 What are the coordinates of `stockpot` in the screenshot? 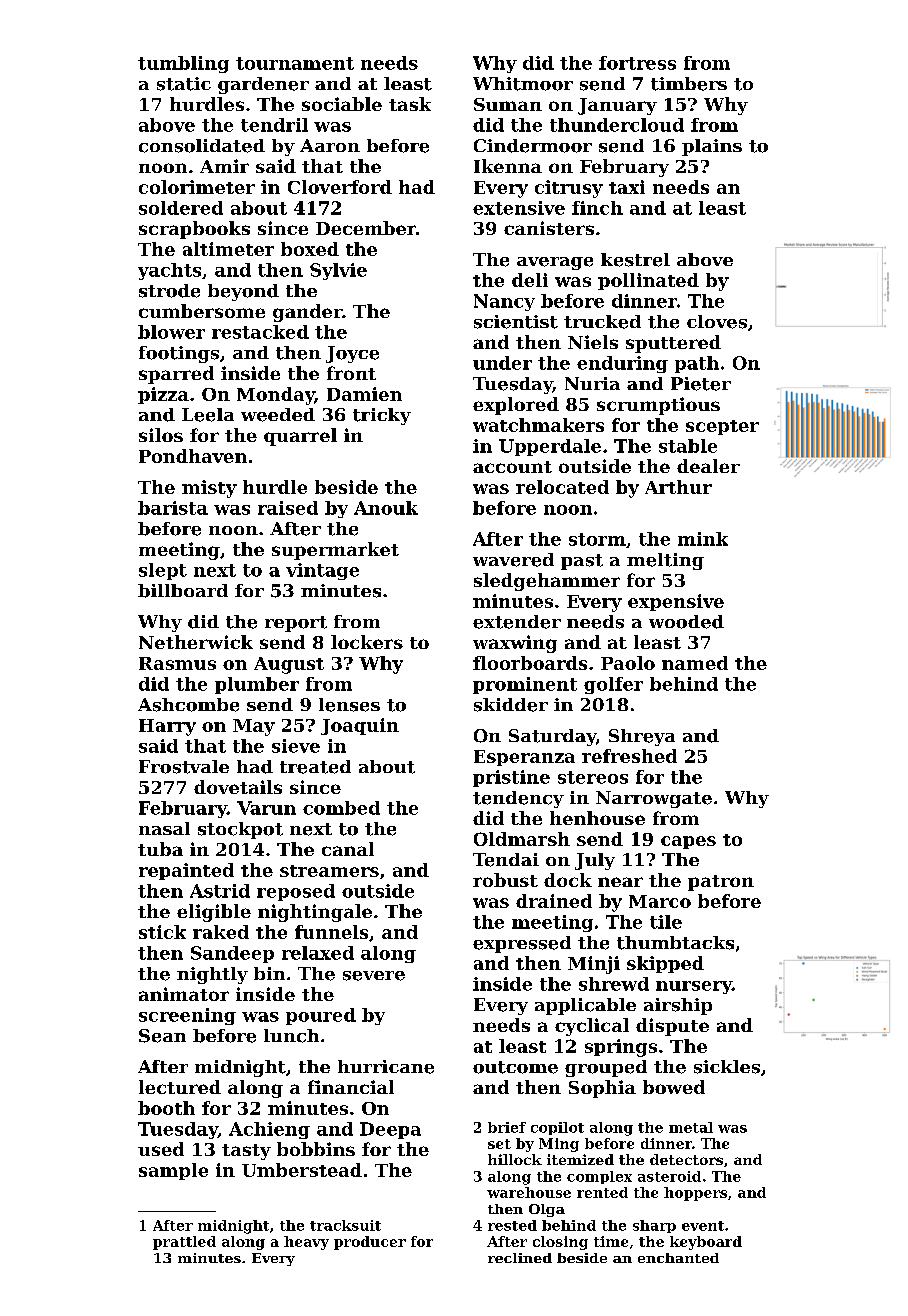 It's located at (240, 830).
